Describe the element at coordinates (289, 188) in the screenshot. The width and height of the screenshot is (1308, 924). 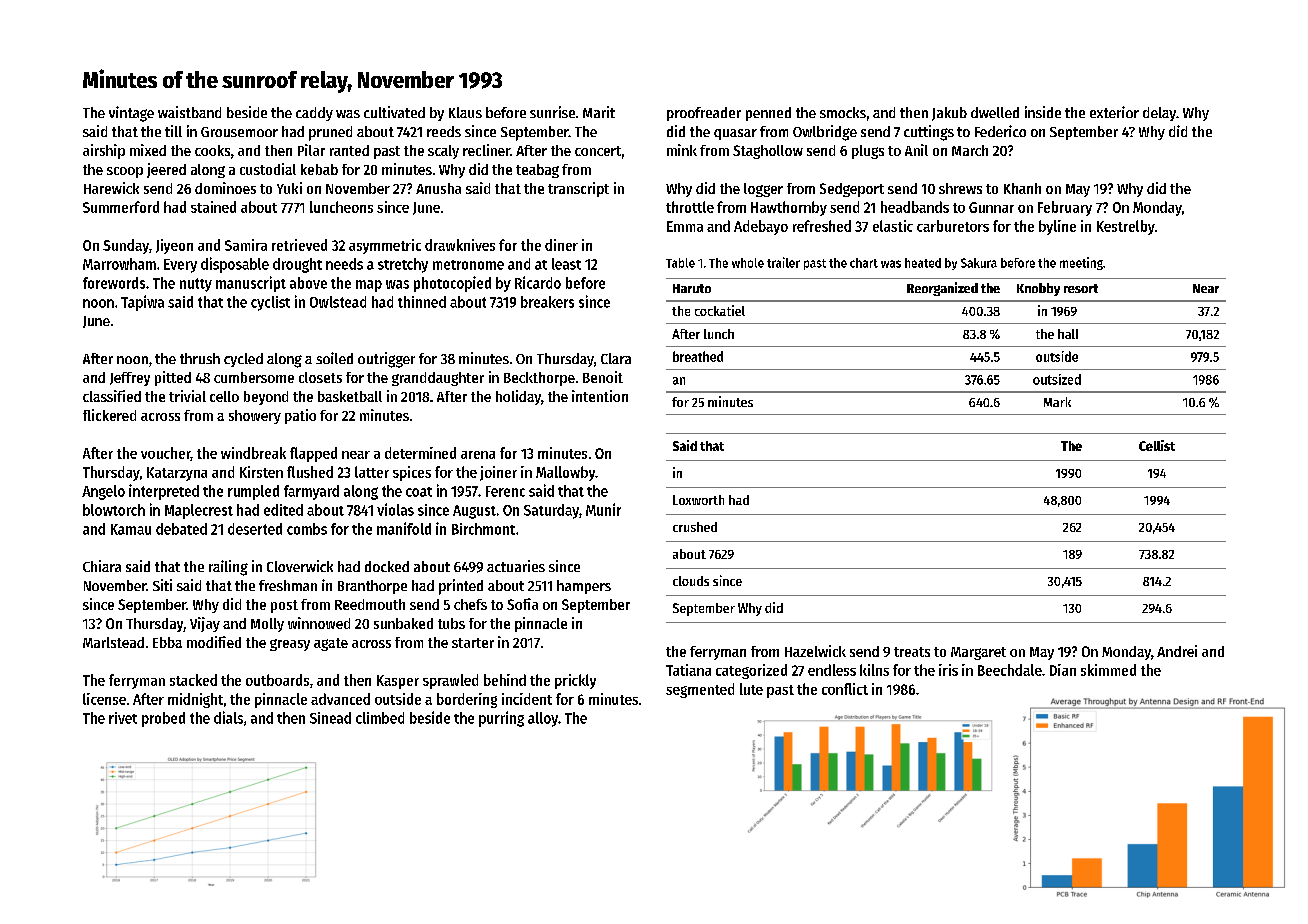
I see `Yuki` at that location.
